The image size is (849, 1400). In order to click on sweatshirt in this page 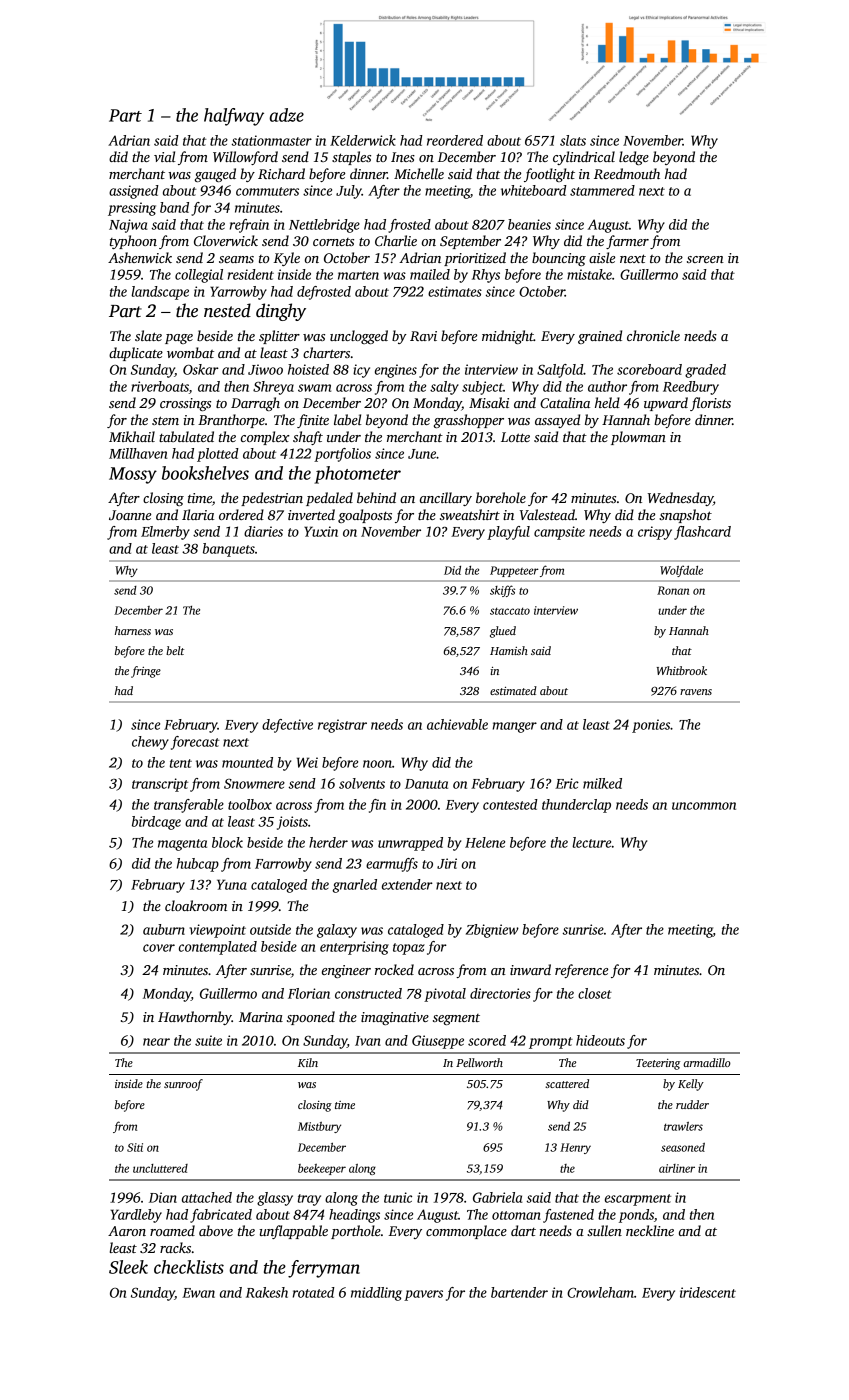, I will do `click(470, 514)`.
